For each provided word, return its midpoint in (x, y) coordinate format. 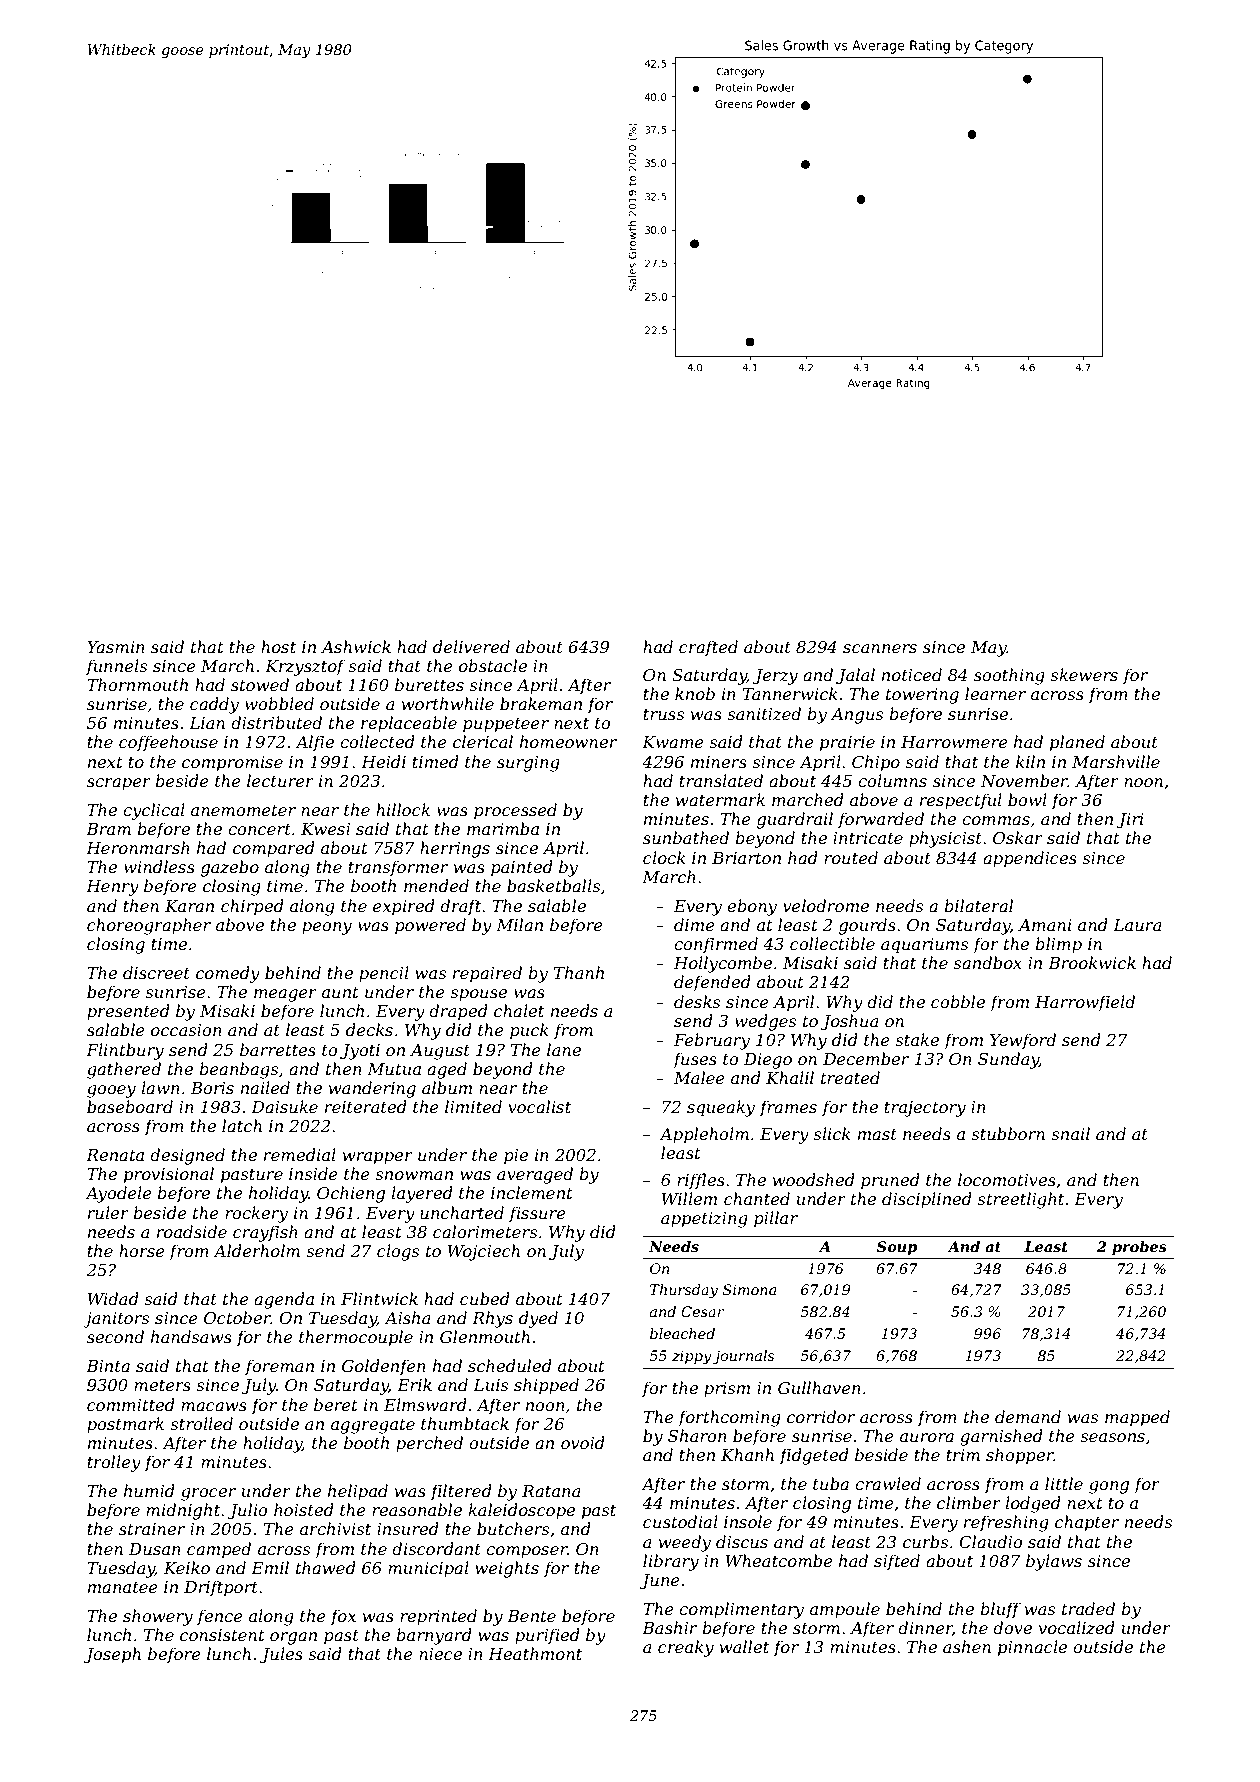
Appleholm (704, 1135)
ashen (967, 1646)
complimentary (741, 1610)
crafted (708, 648)
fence (220, 1617)
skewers (1084, 674)
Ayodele (118, 1194)
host (278, 646)
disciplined (927, 1200)
